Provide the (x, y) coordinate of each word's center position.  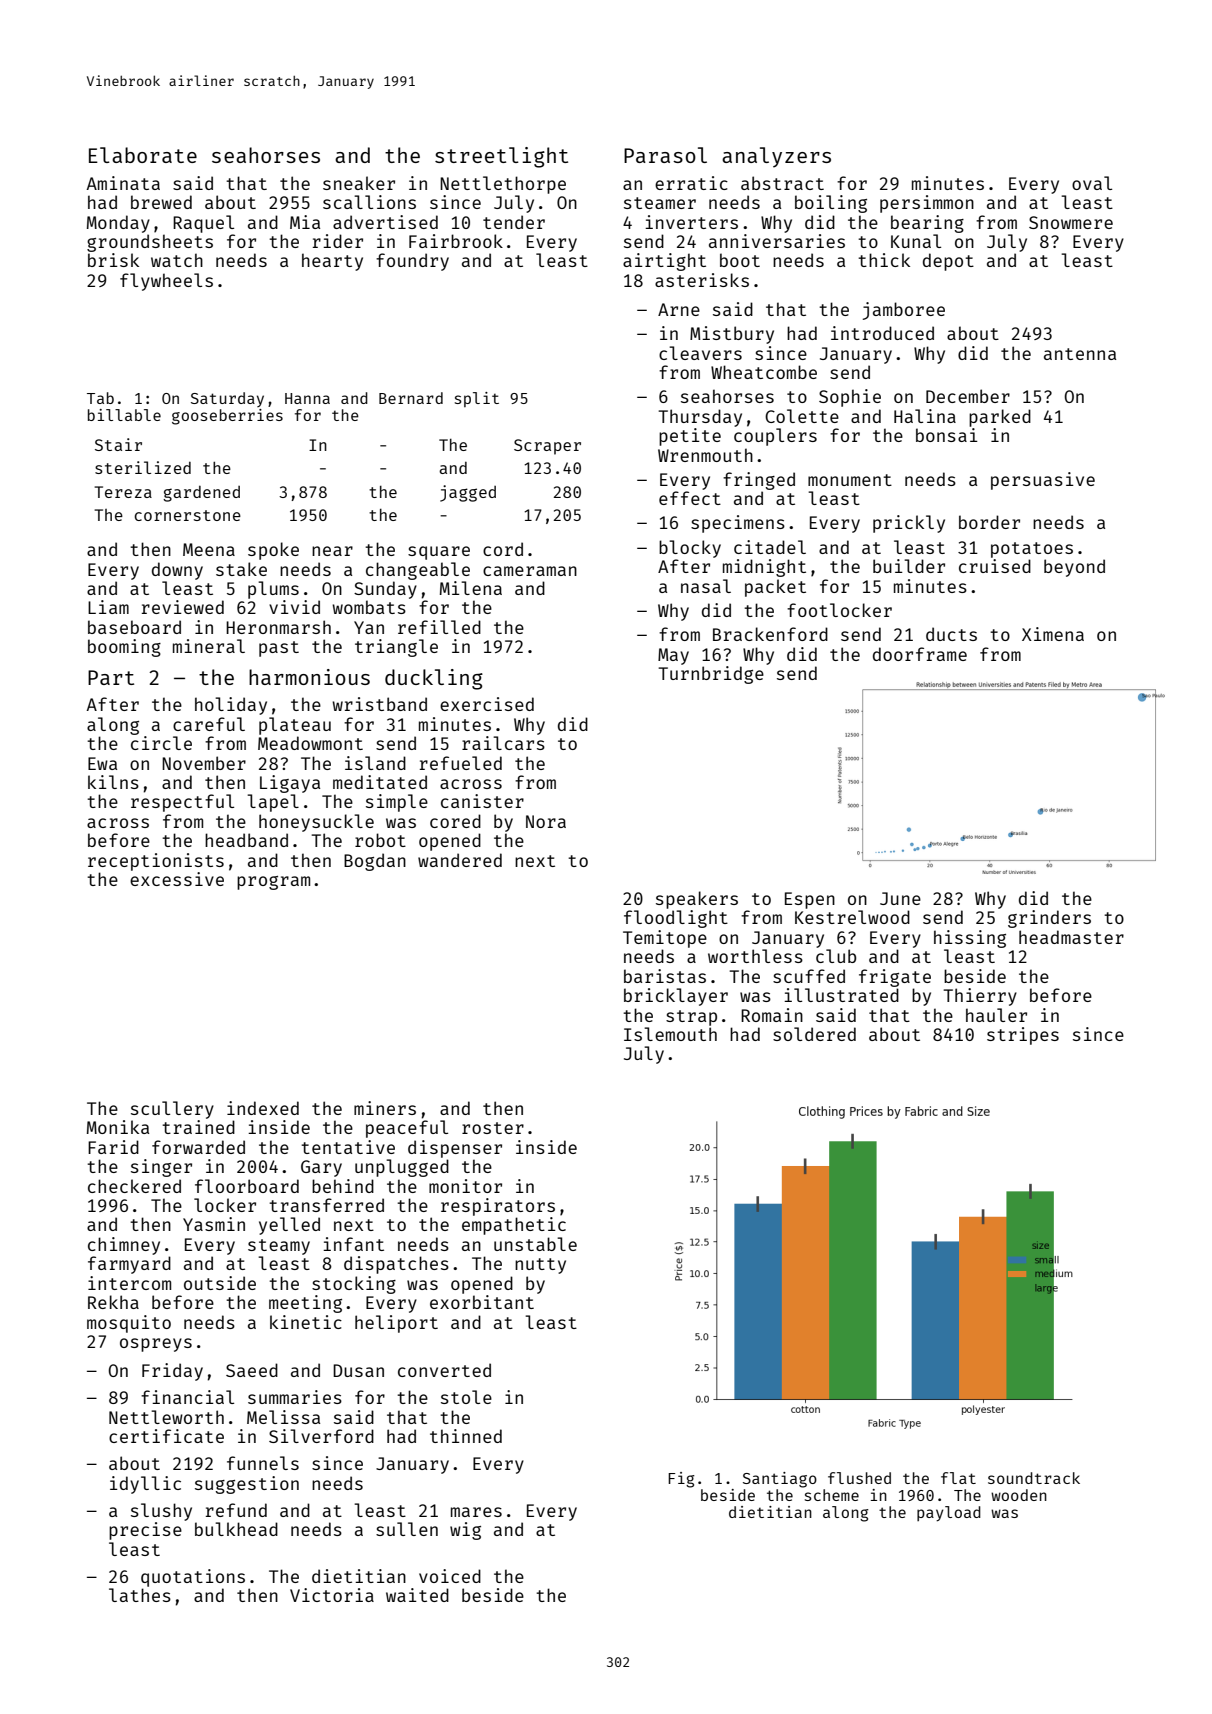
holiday (231, 706)
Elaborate (143, 155)
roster (493, 1128)
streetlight (501, 157)
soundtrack (1034, 1478)
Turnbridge (711, 675)
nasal (706, 586)
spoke (273, 551)
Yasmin (214, 1224)
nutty (540, 1266)
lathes (140, 1595)
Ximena (1053, 634)
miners (385, 1108)
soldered (814, 1034)
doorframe (920, 654)
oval (1092, 183)
